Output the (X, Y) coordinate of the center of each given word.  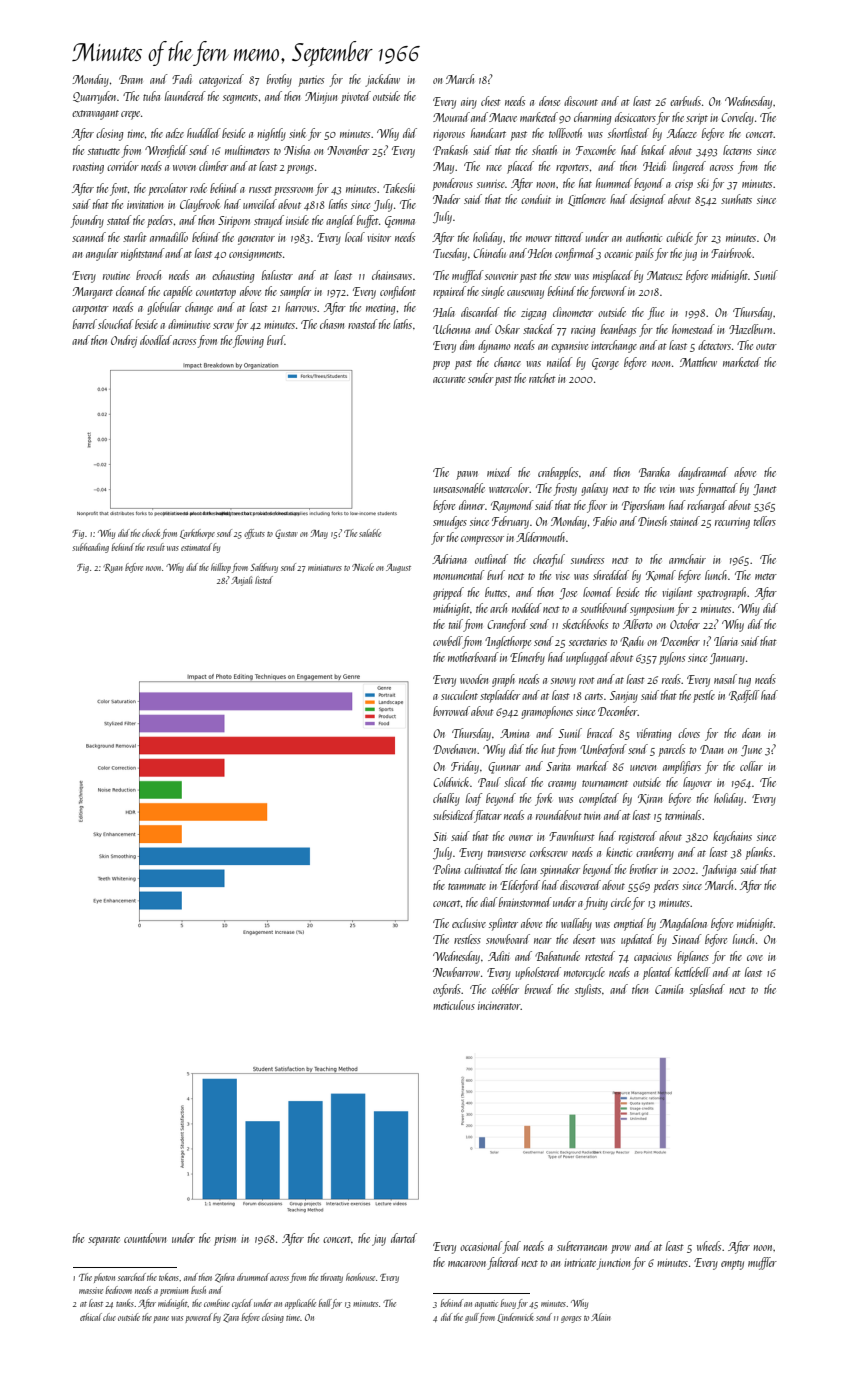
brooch (148, 275)
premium (174, 1291)
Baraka (654, 472)
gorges (571, 1319)
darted (404, 1238)
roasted (363, 324)
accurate (449, 379)
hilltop (221, 568)
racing (583, 331)
